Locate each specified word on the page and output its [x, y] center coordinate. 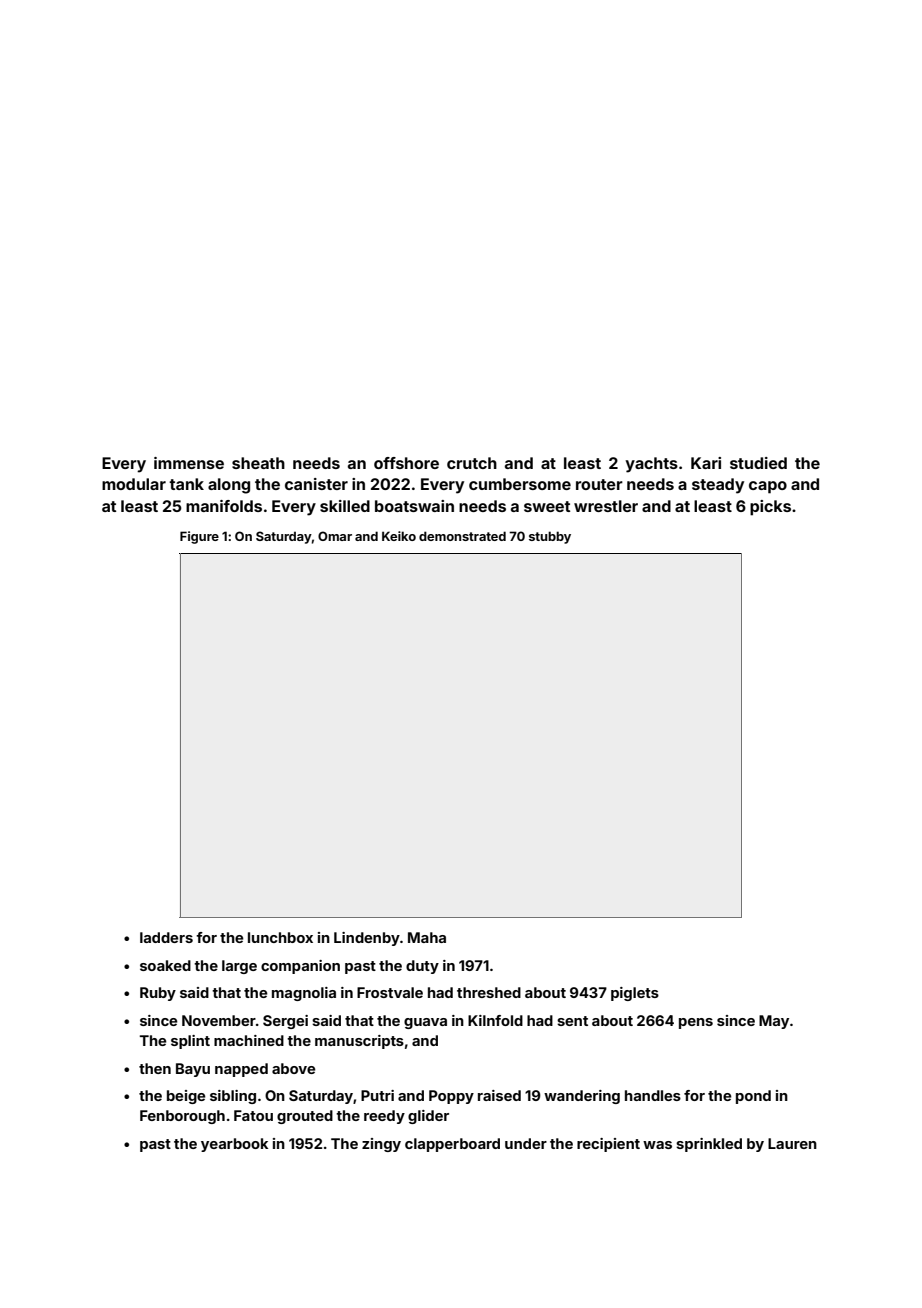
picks [770, 508]
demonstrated [462, 536]
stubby [550, 537]
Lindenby [367, 939]
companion [300, 967]
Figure [199, 537]
